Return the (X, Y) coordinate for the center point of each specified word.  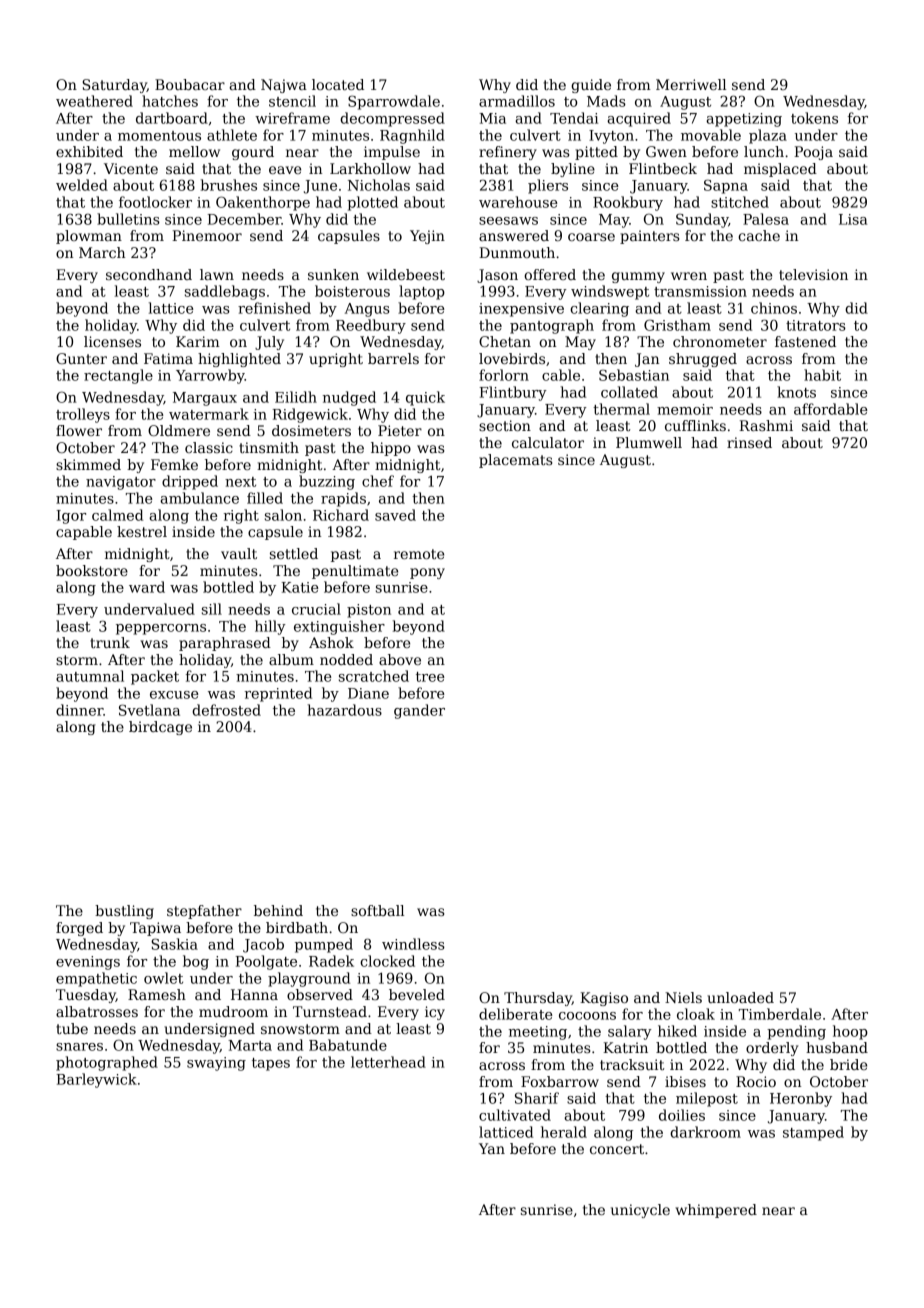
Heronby (801, 1099)
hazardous (344, 710)
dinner (79, 710)
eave (285, 170)
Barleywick (97, 1080)
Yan (492, 1148)
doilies (682, 1115)
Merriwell (691, 84)
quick (425, 398)
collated (629, 392)
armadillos (517, 101)
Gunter (81, 358)
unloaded (740, 997)
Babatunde (348, 1045)
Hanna (254, 994)
